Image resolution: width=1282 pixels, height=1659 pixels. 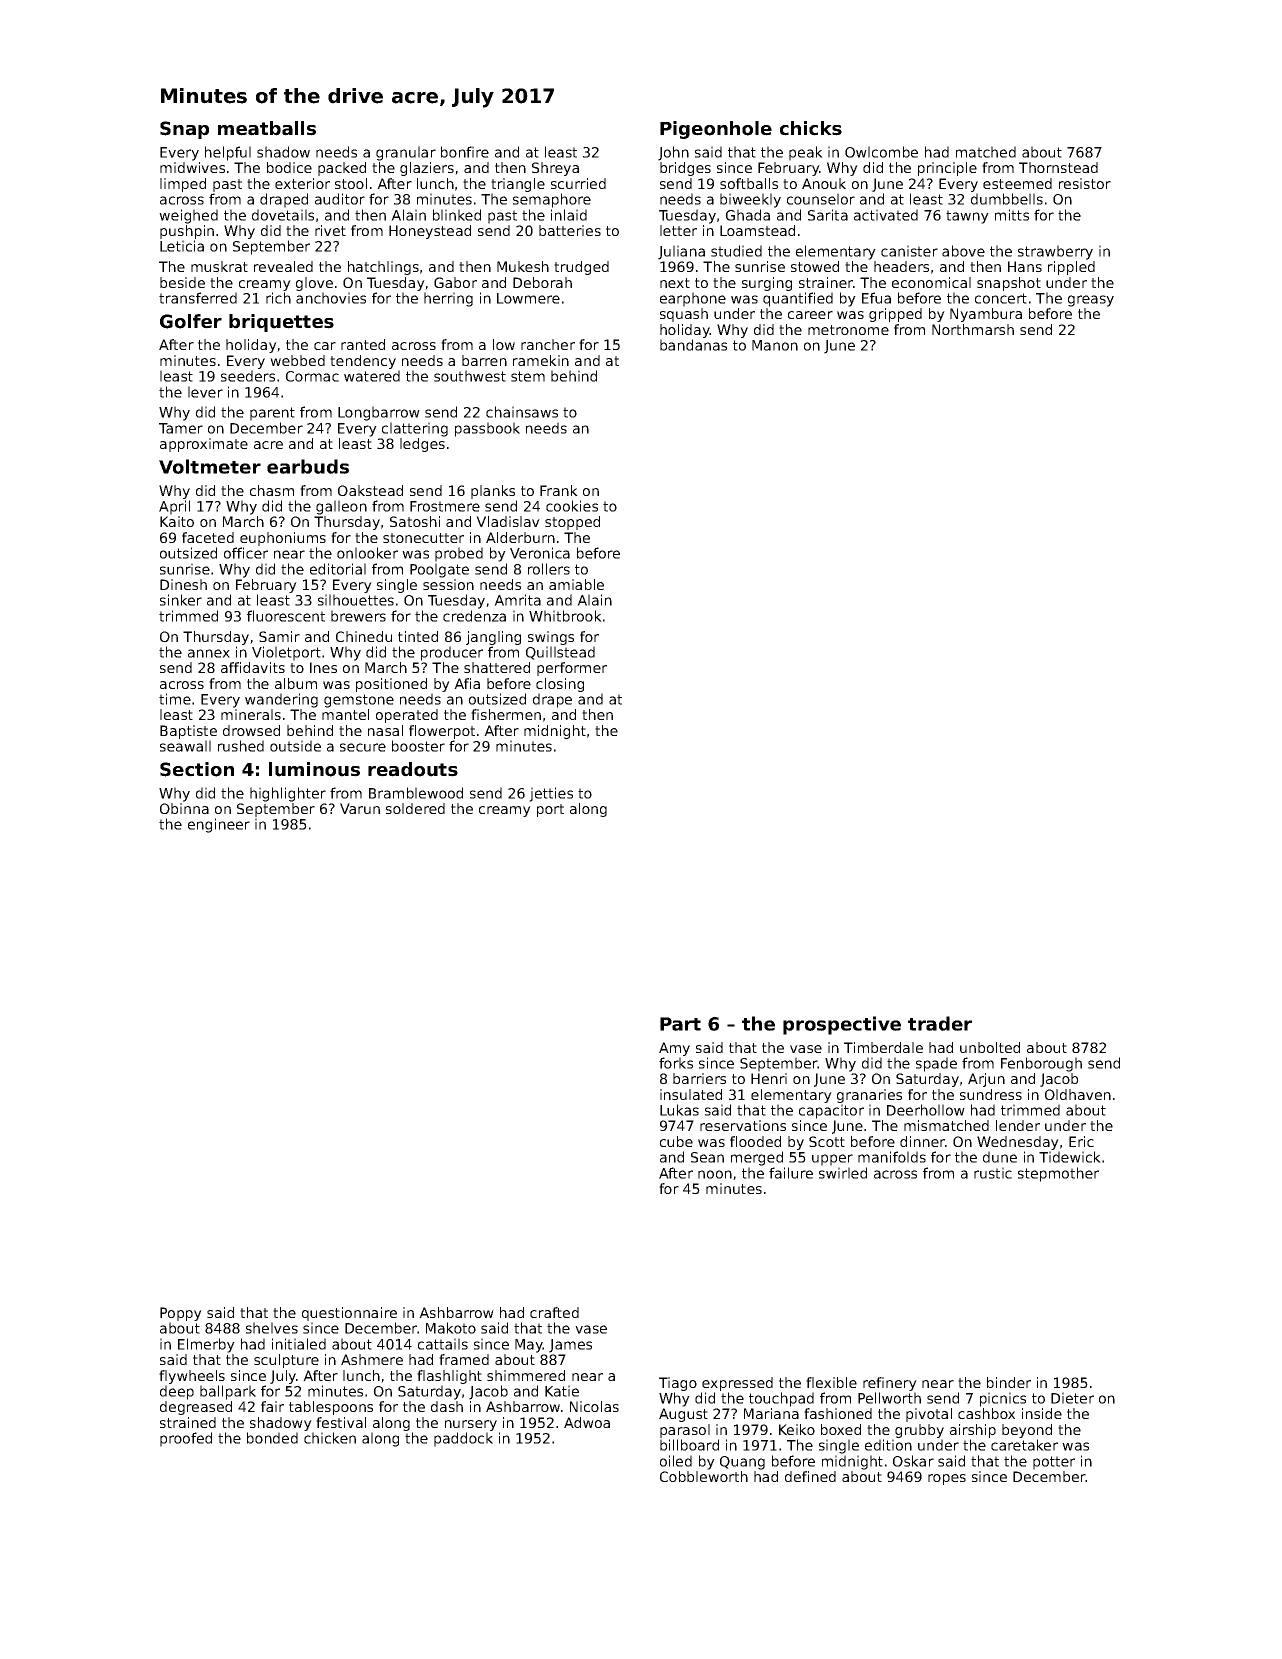 I want to click on jetties, so click(x=551, y=794).
